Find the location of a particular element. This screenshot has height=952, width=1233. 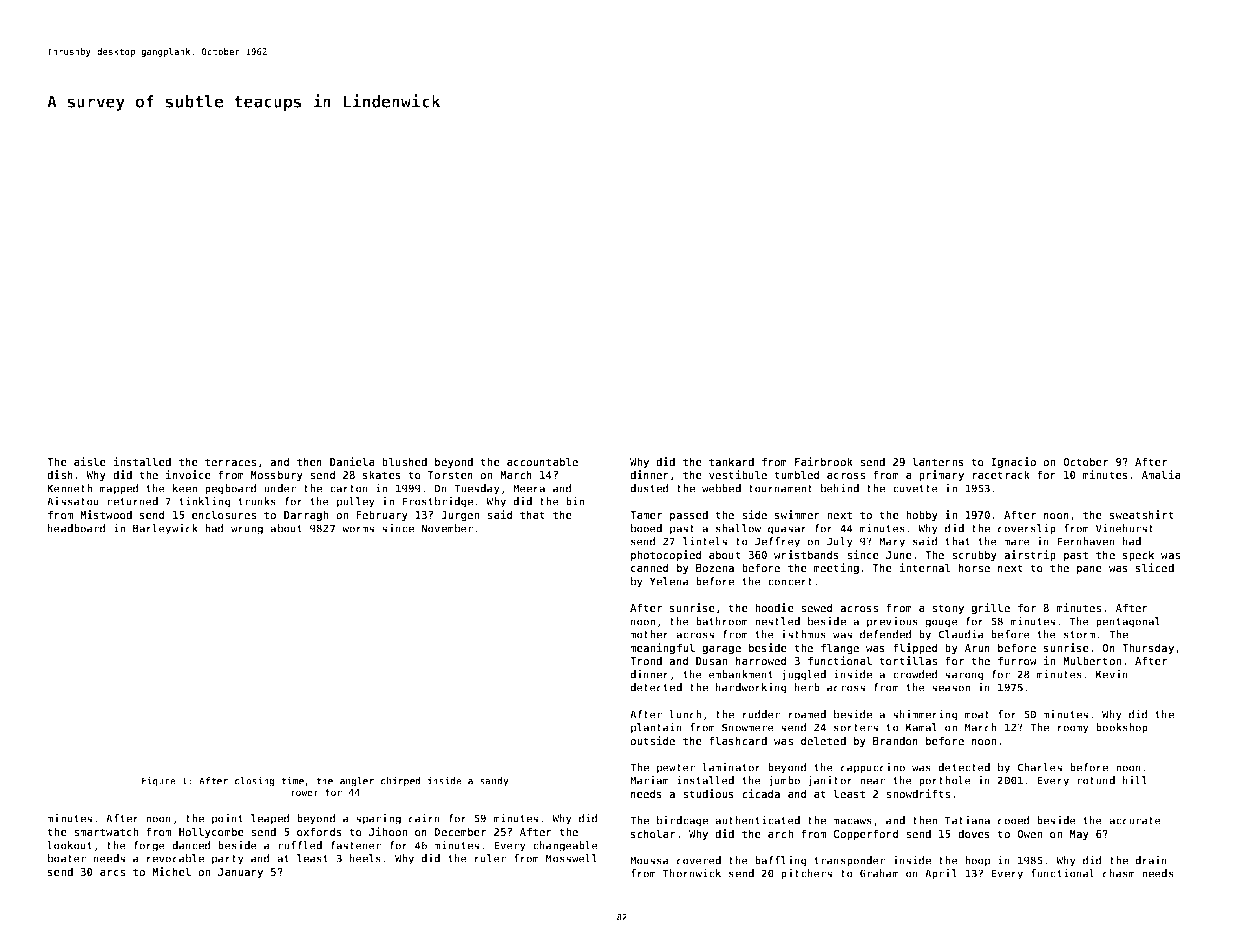

canned is located at coordinates (650, 567).
